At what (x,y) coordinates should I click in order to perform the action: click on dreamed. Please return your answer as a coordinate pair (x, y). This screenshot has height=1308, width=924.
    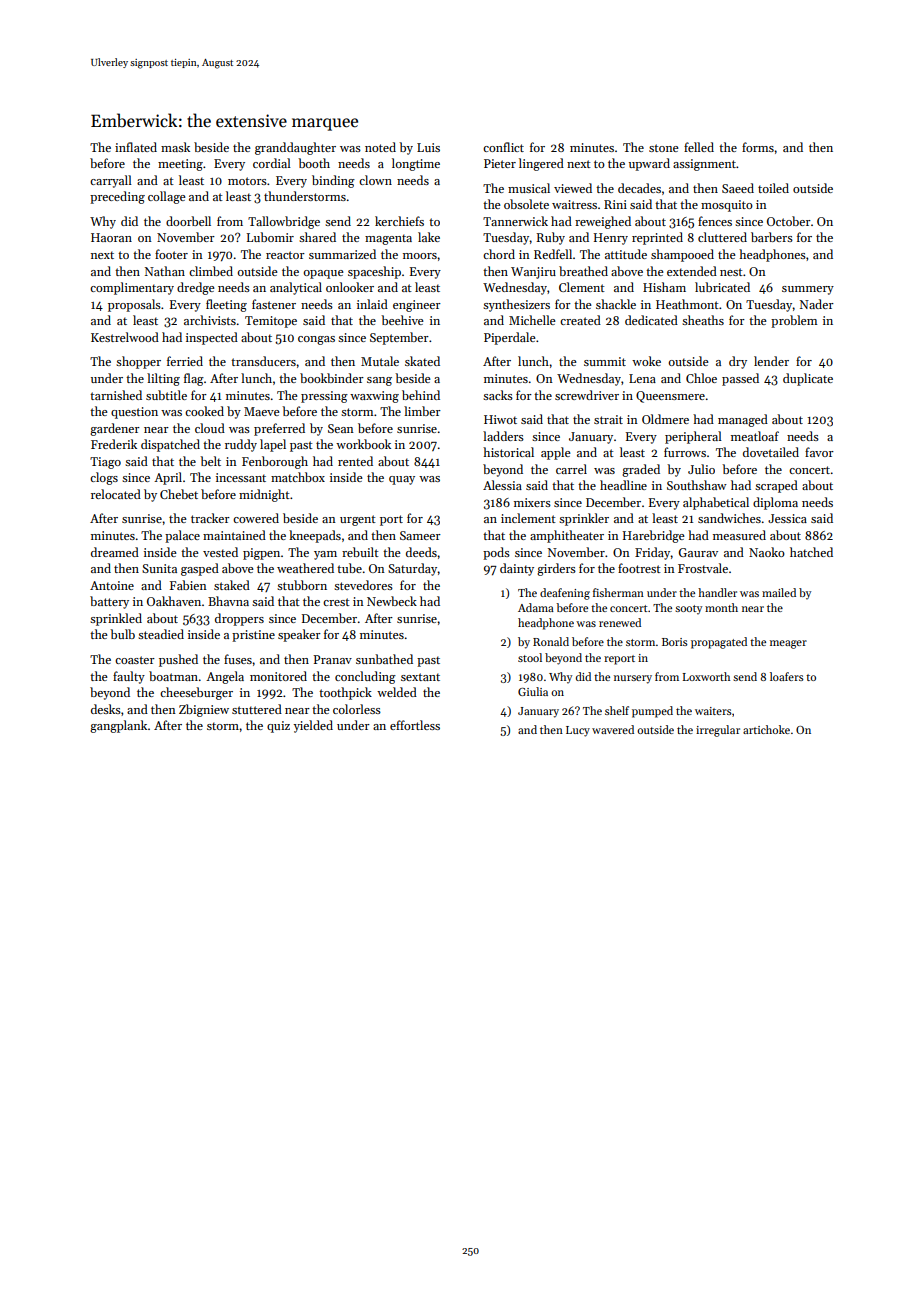
    Looking at the image, I should click on (115, 552).
